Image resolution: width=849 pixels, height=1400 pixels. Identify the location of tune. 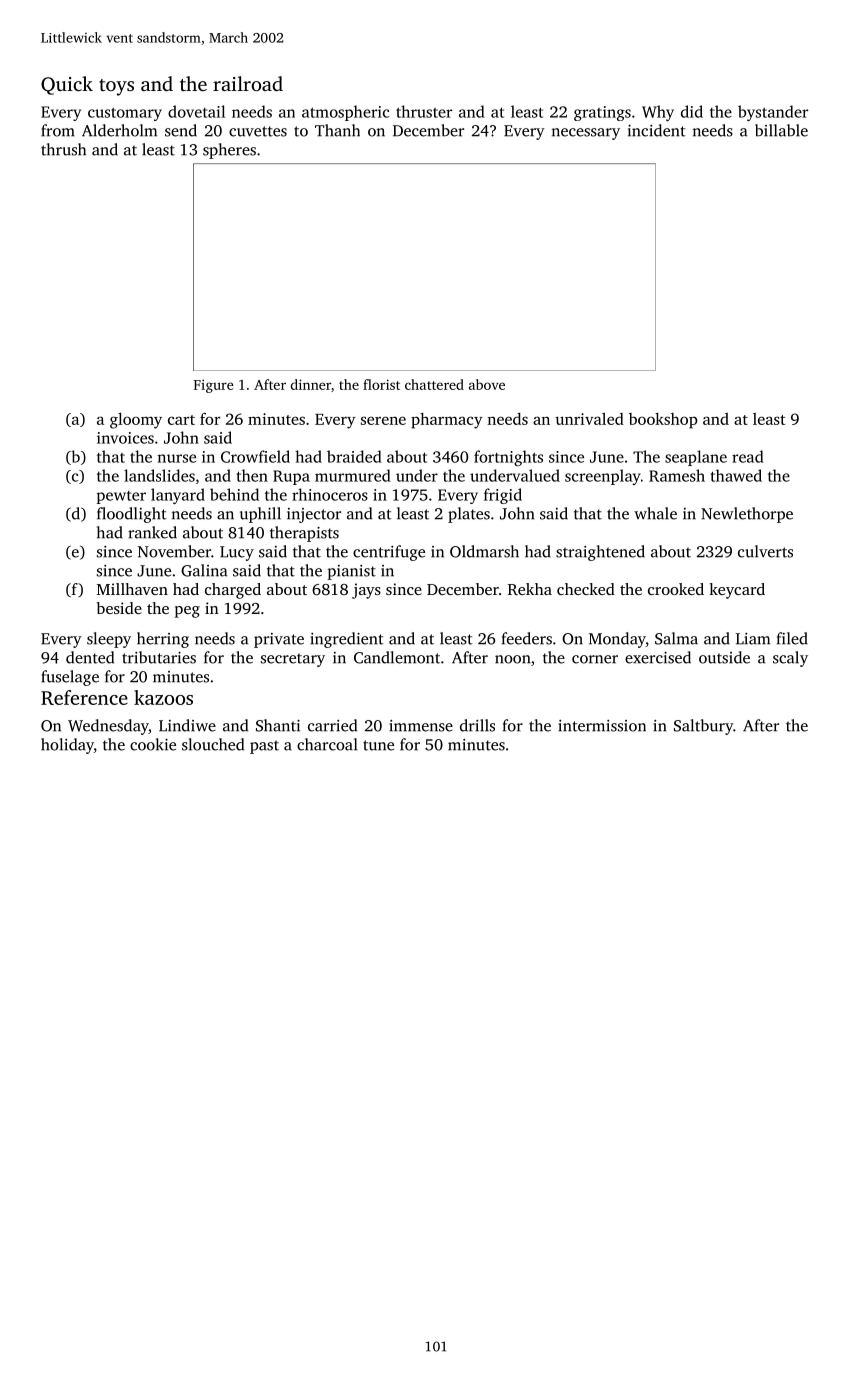
(378, 745).
